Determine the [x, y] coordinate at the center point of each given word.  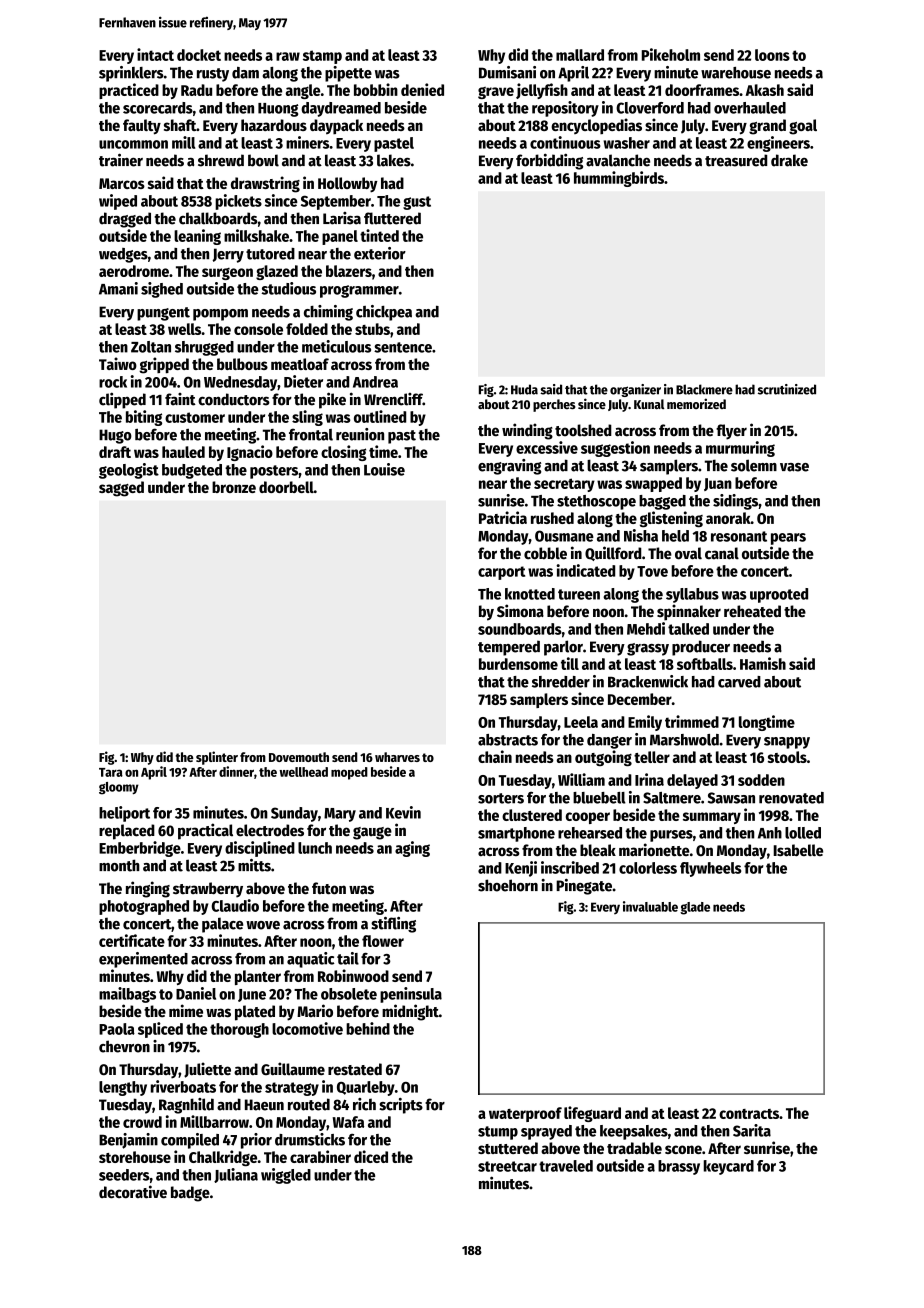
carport [501, 573]
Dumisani [507, 72]
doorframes [702, 90]
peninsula [411, 995]
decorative [133, 1192]
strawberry [208, 890]
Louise [384, 469]
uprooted [779, 595]
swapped [653, 484]
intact [155, 54]
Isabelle [798, 850]
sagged [121, 489]
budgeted [192, 471]
